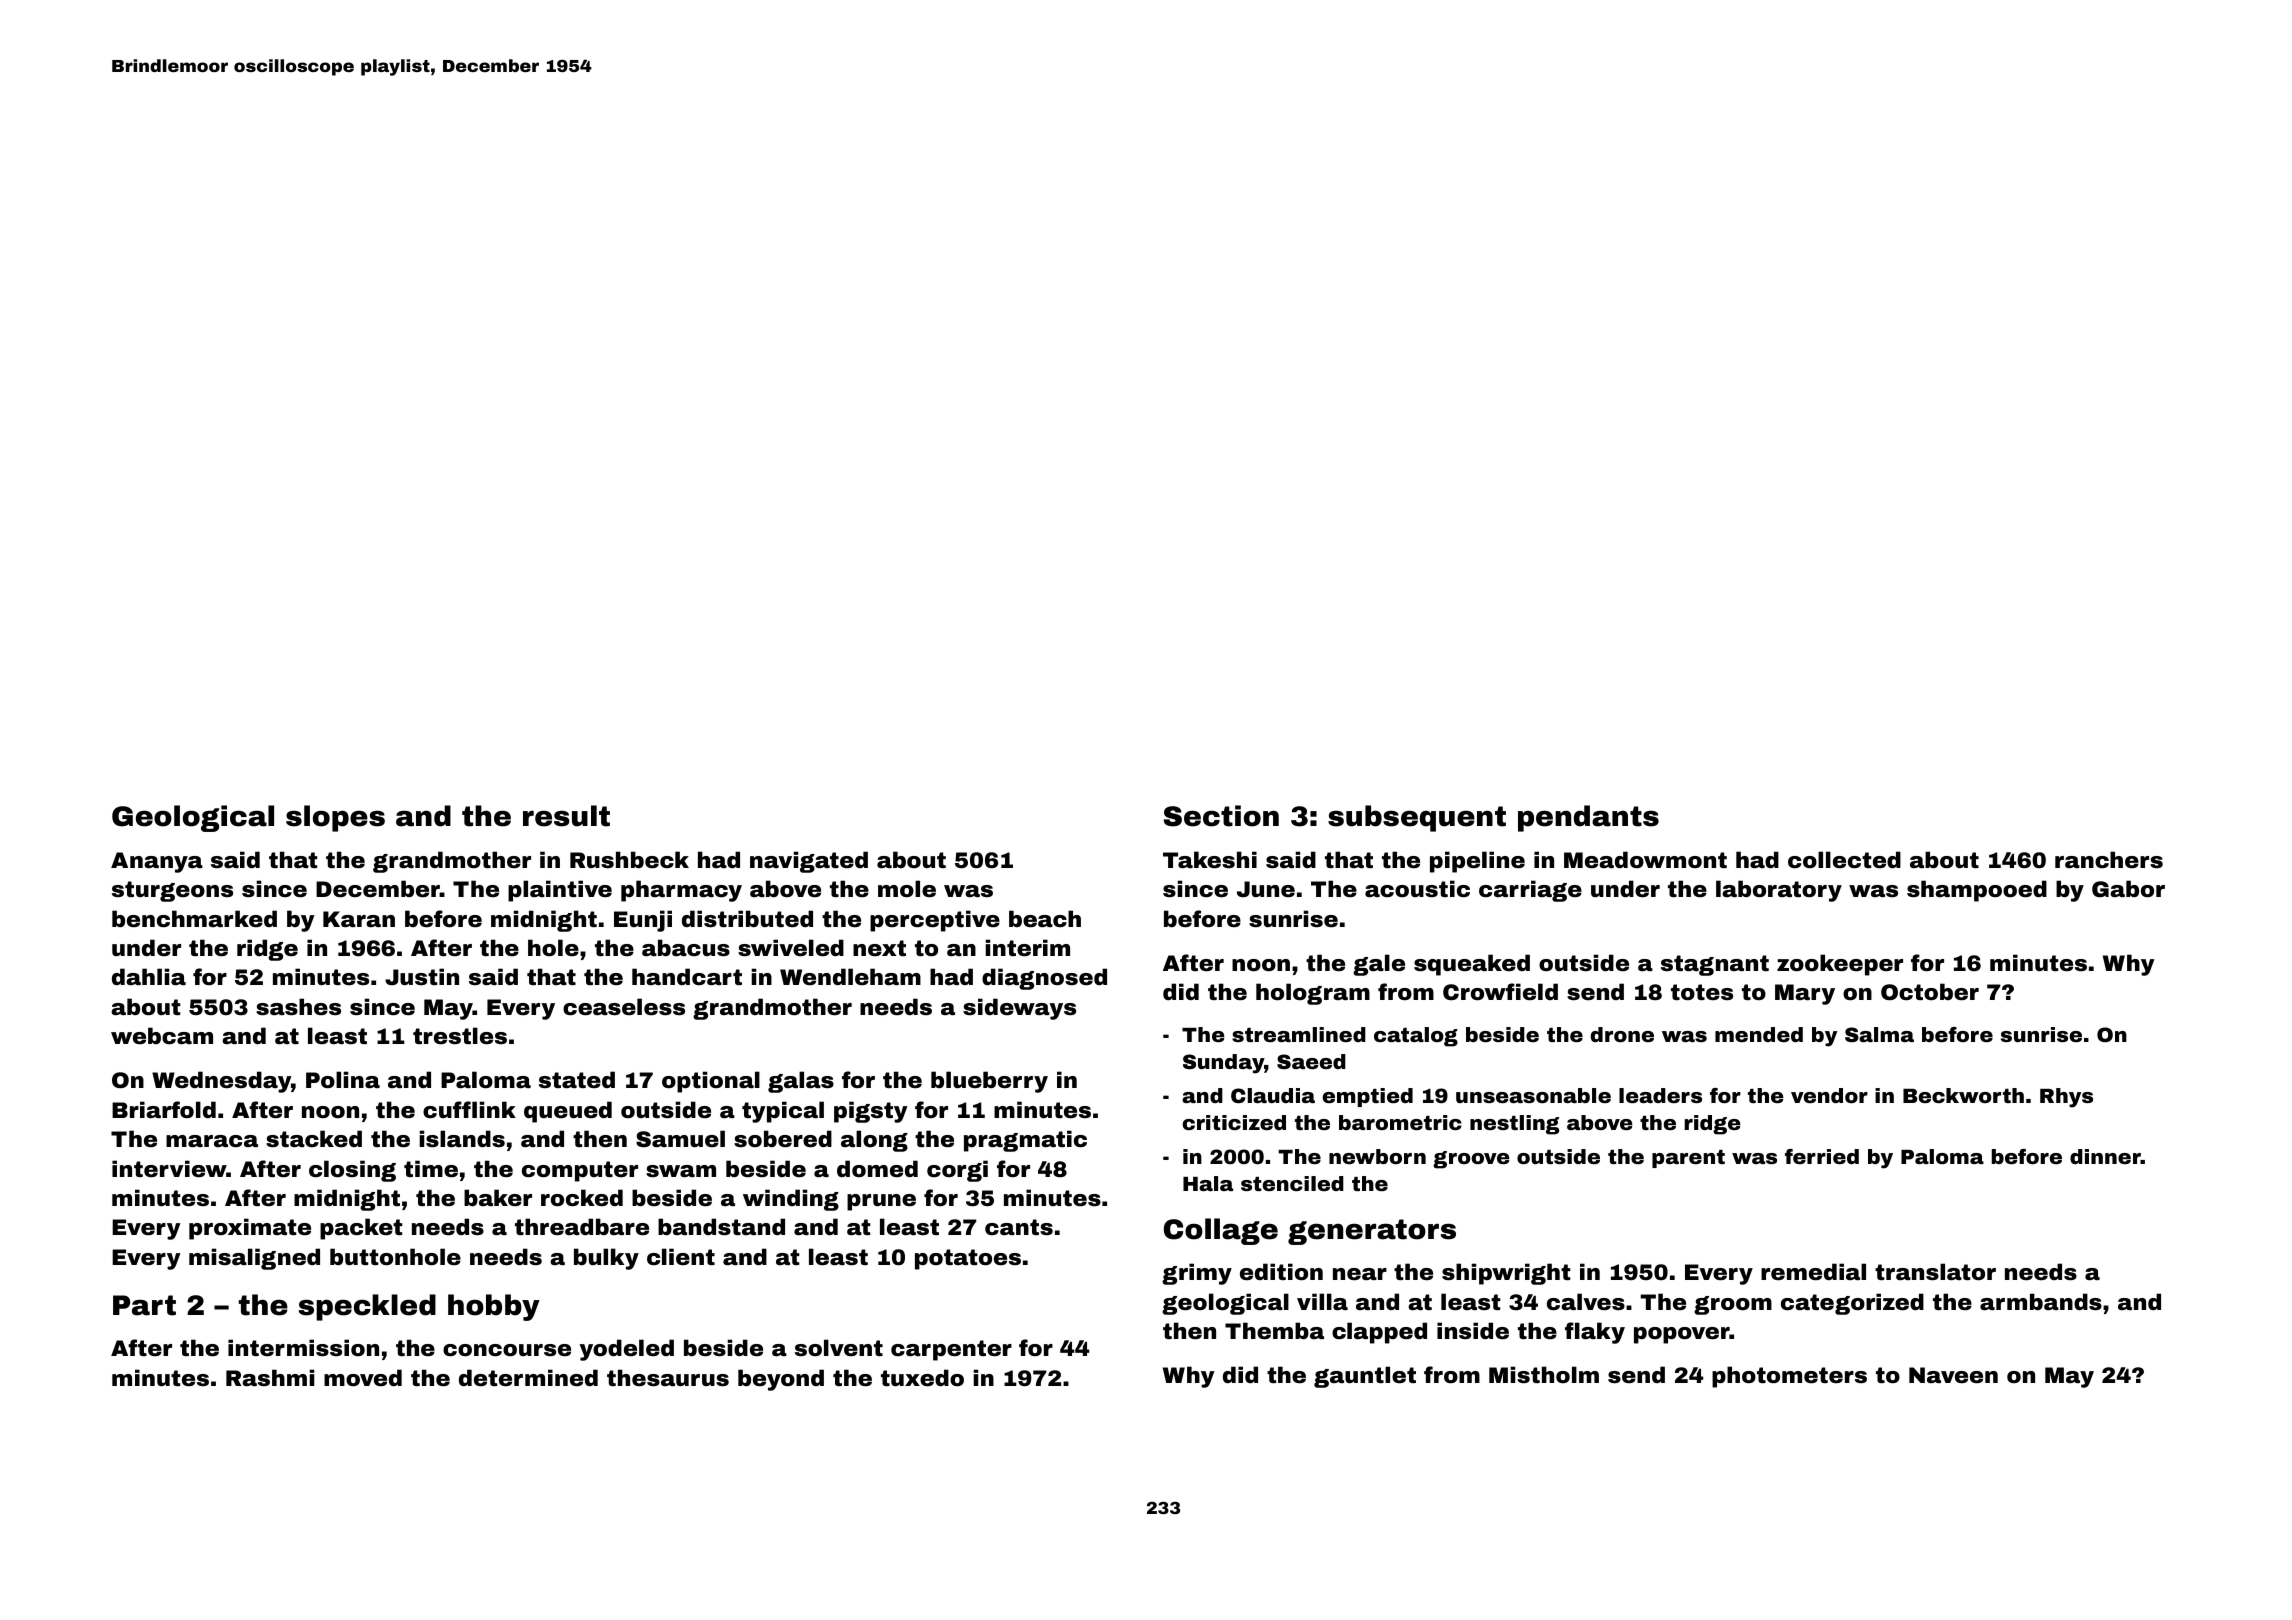 This image has height=1620, width=2292. What do you see at coordinates (1368, 1097) in the image?
I see `emptied` at bounding box center [1368, 1097].
